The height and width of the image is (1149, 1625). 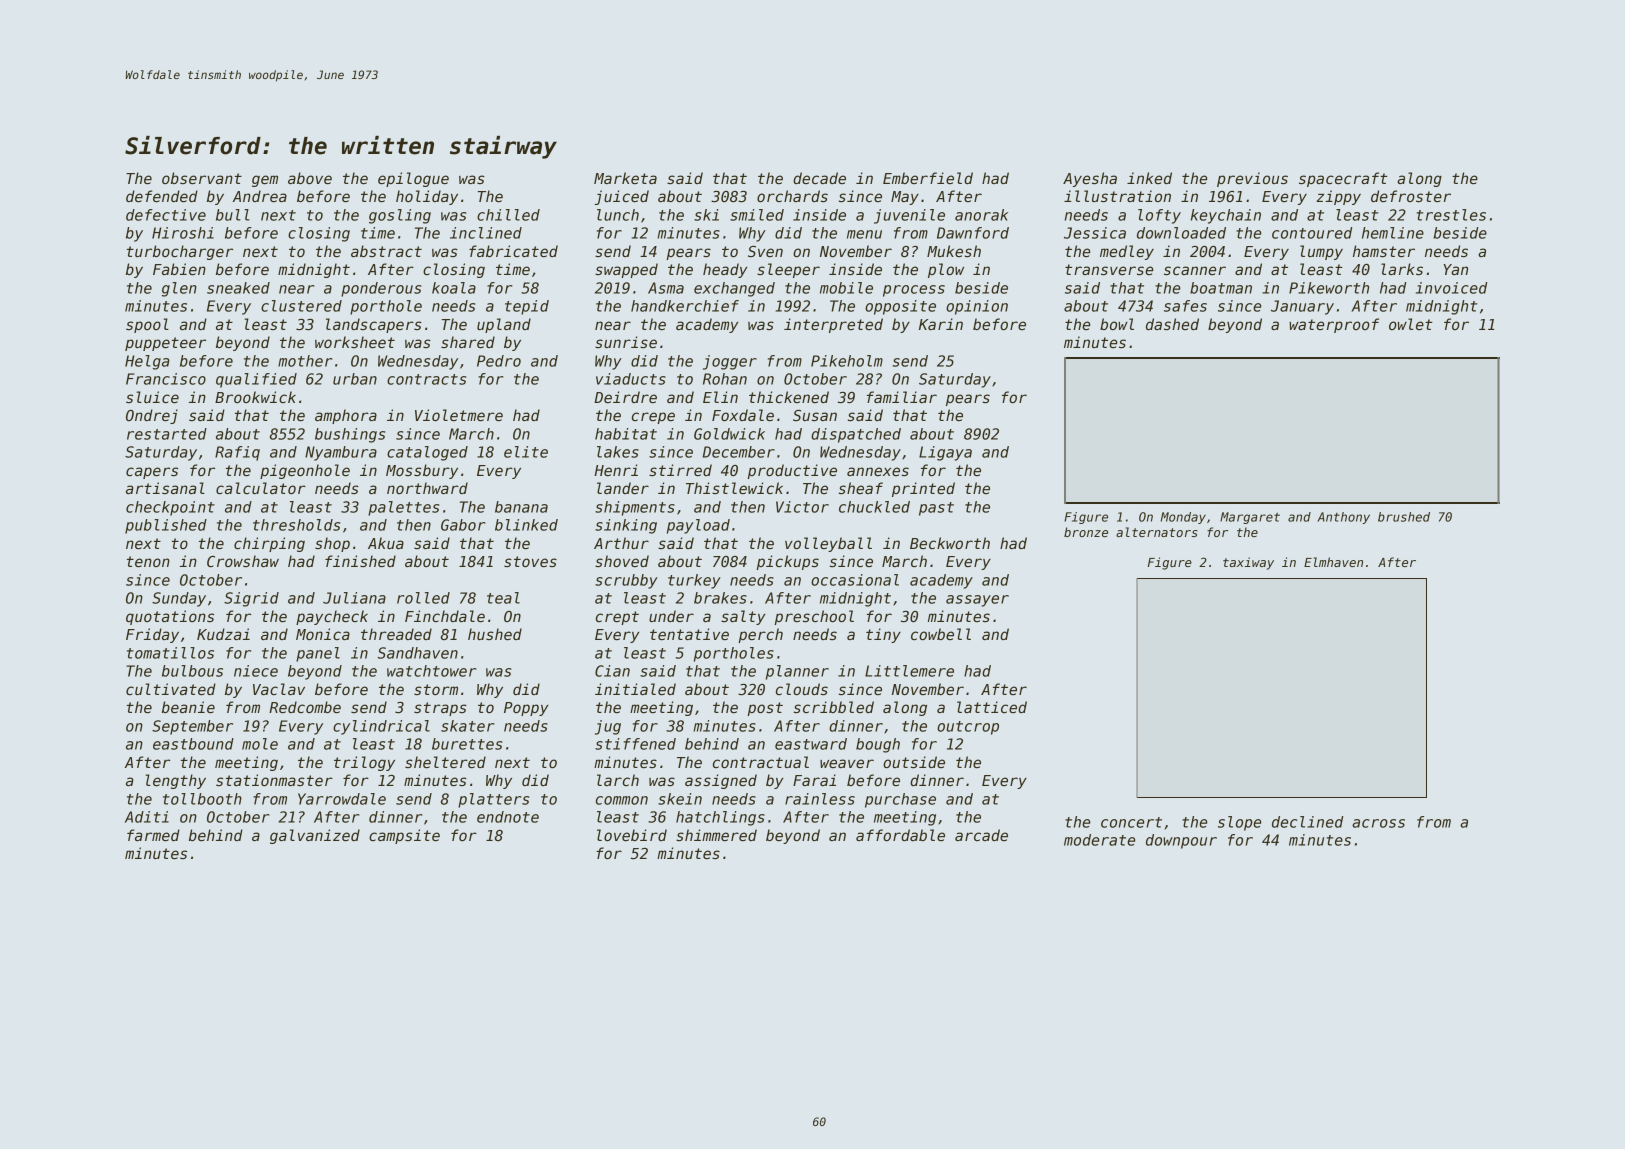 I want to click on observant, so click(x=202, y=178).
